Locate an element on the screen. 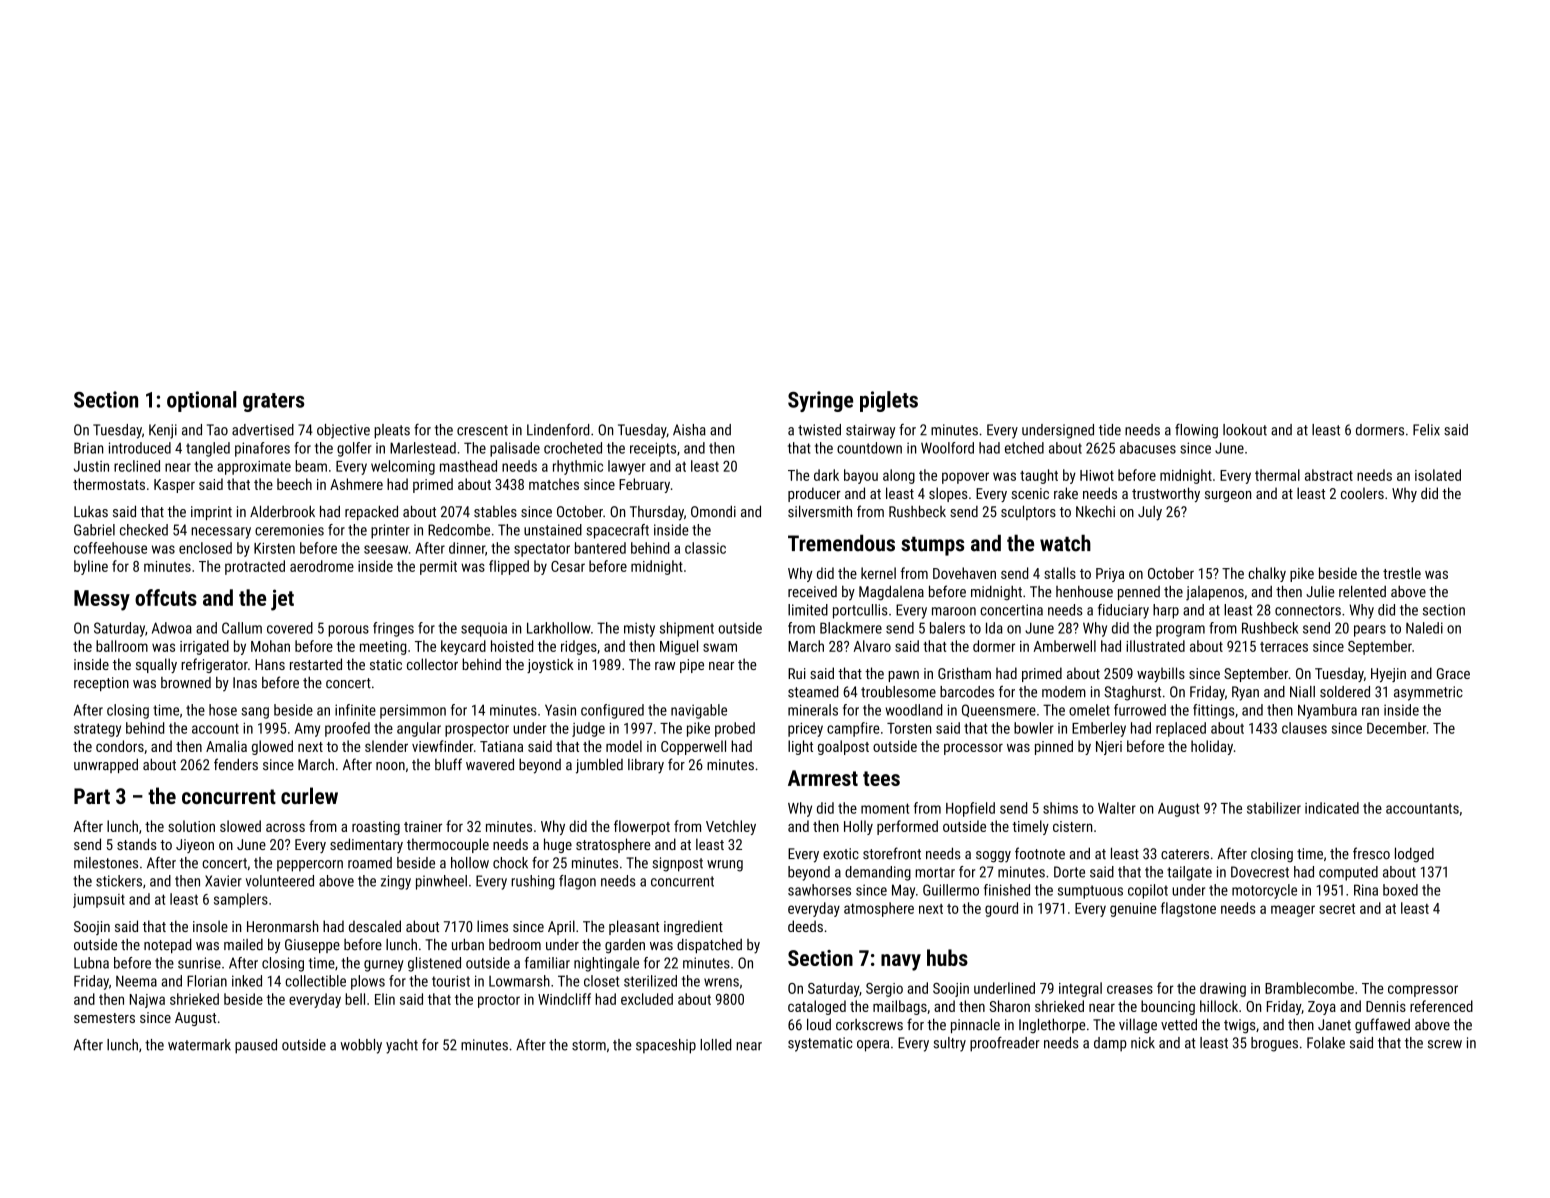  Brian is located at coordinates (88, 448).
